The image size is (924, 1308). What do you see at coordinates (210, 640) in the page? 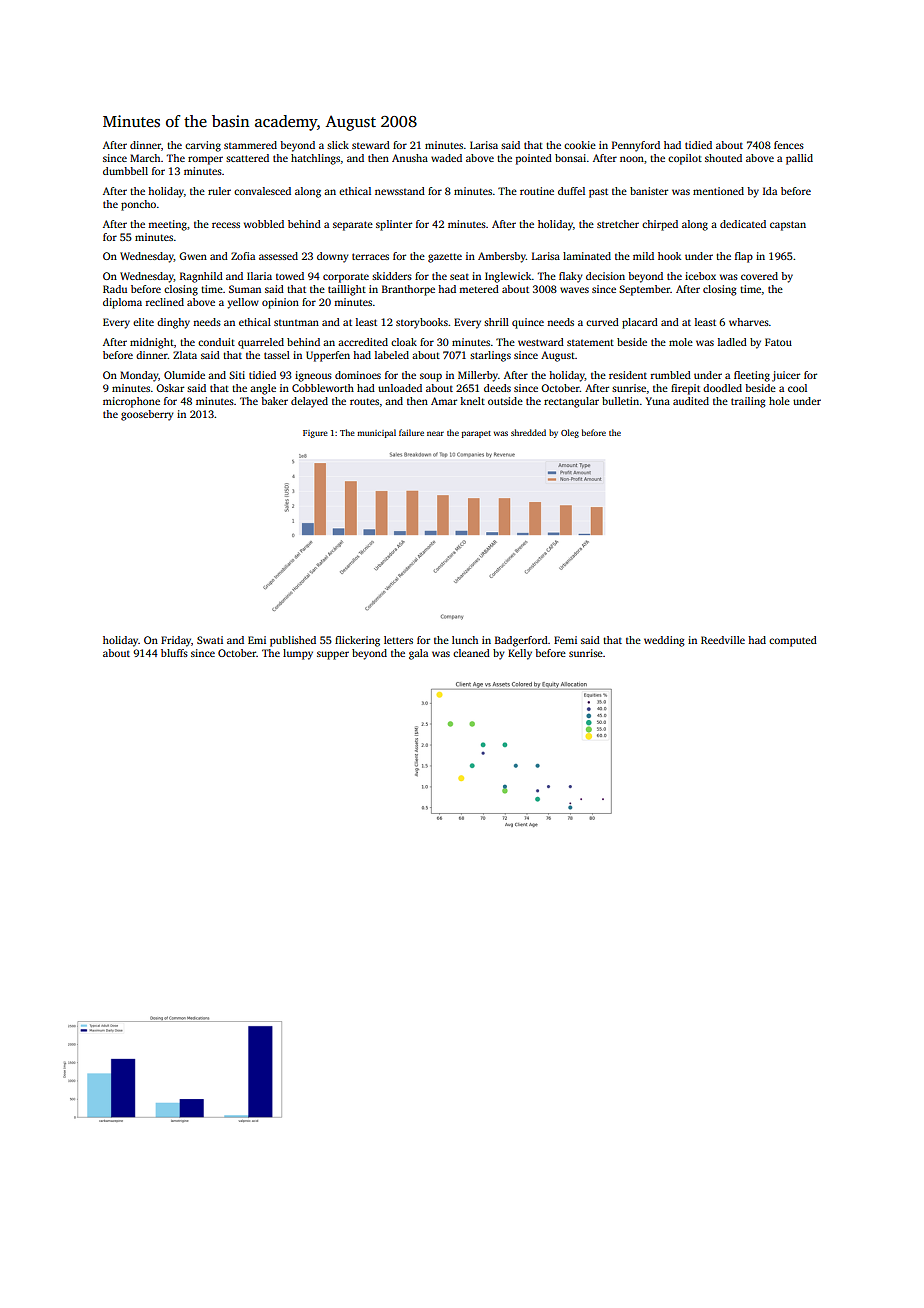
I see `Swati` at bounding box center [210, 640].
